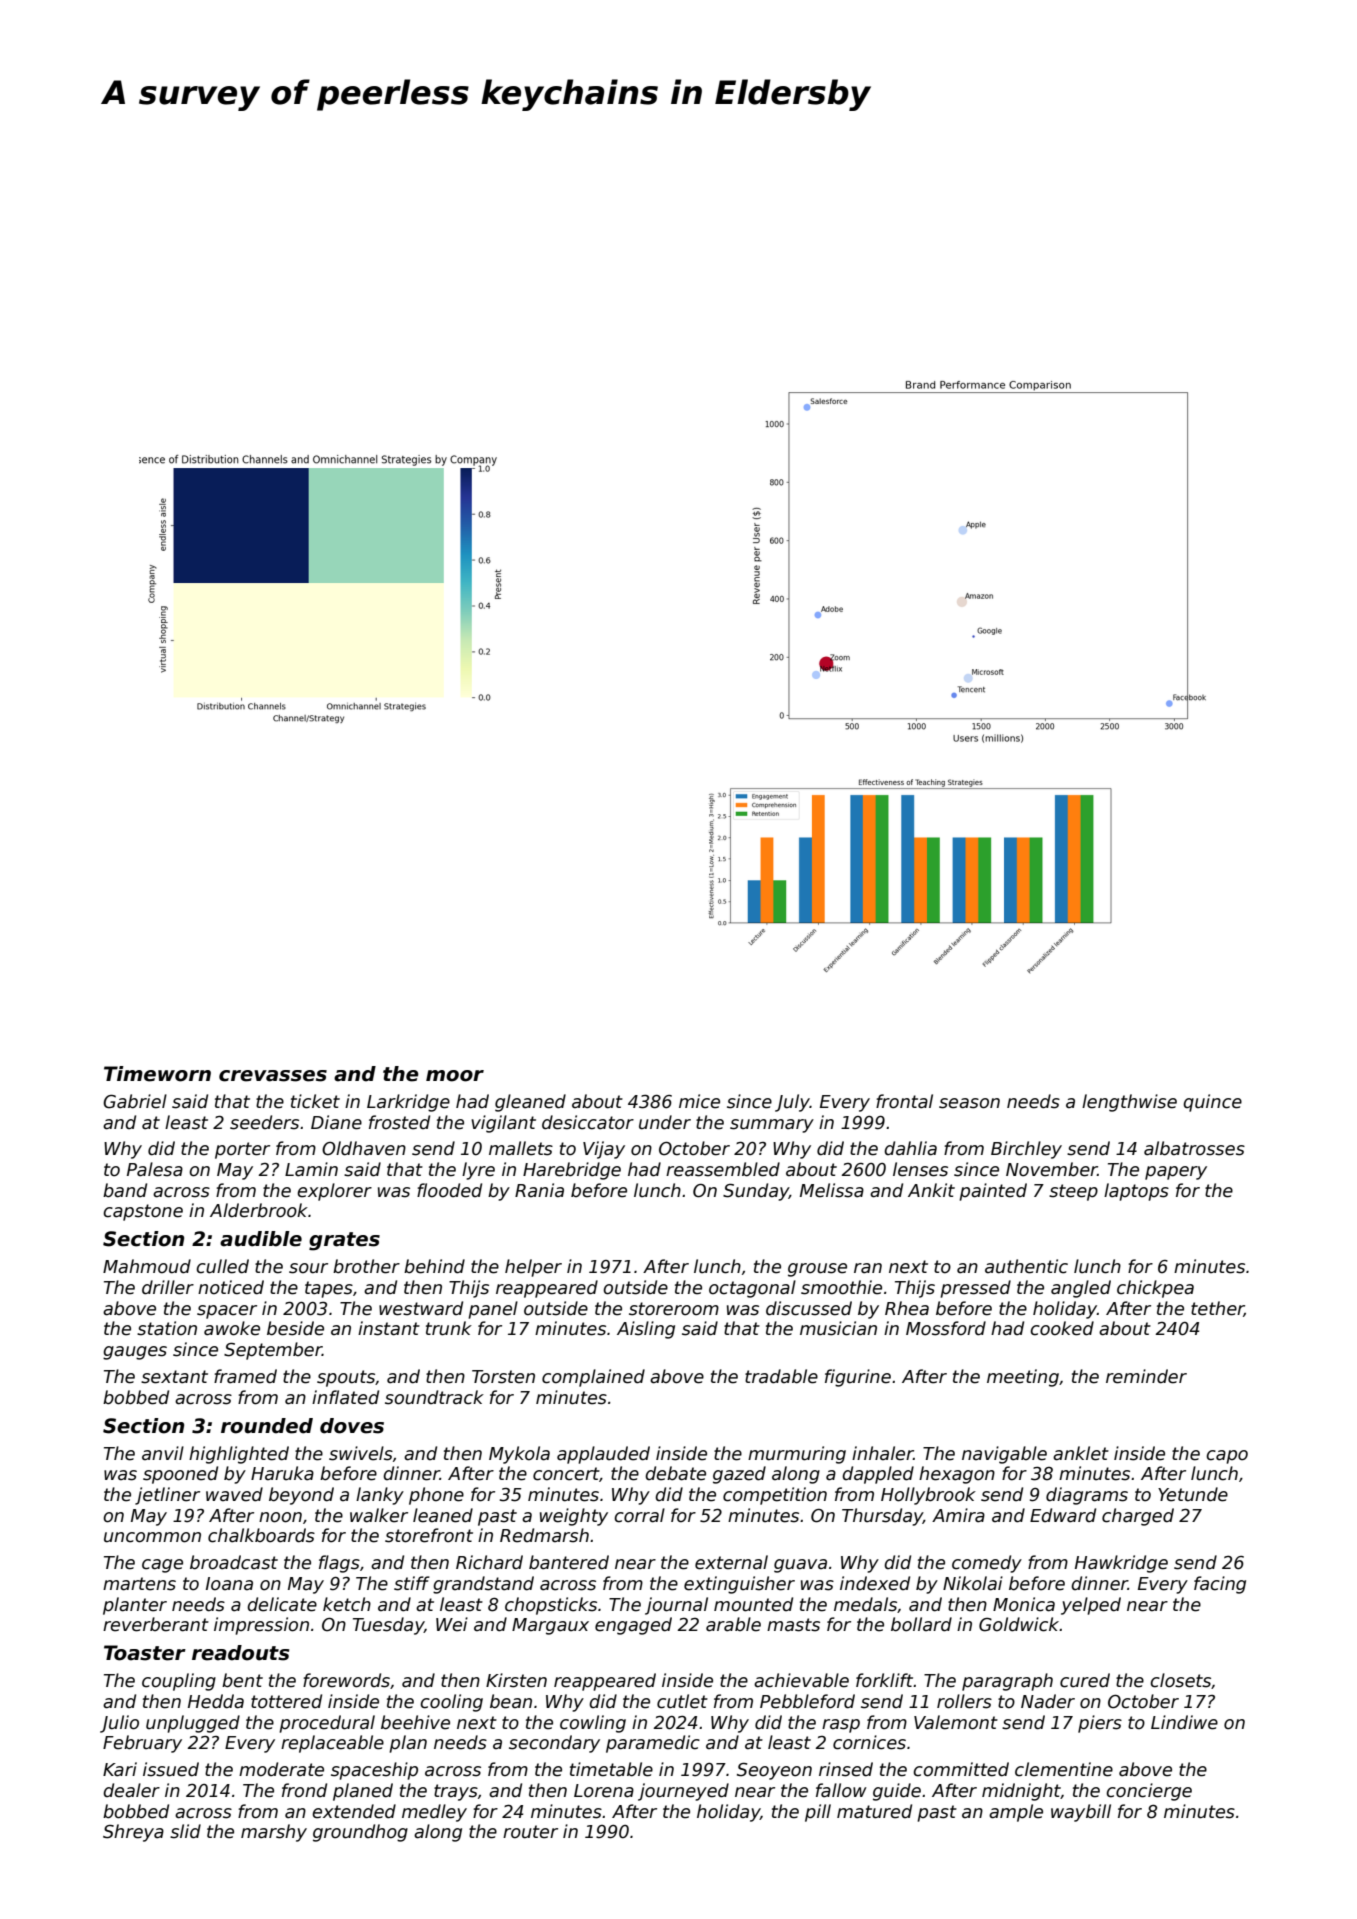 The height and width of the page is (1919, 1357). I want to click on capo, so click(1227, 1457).
